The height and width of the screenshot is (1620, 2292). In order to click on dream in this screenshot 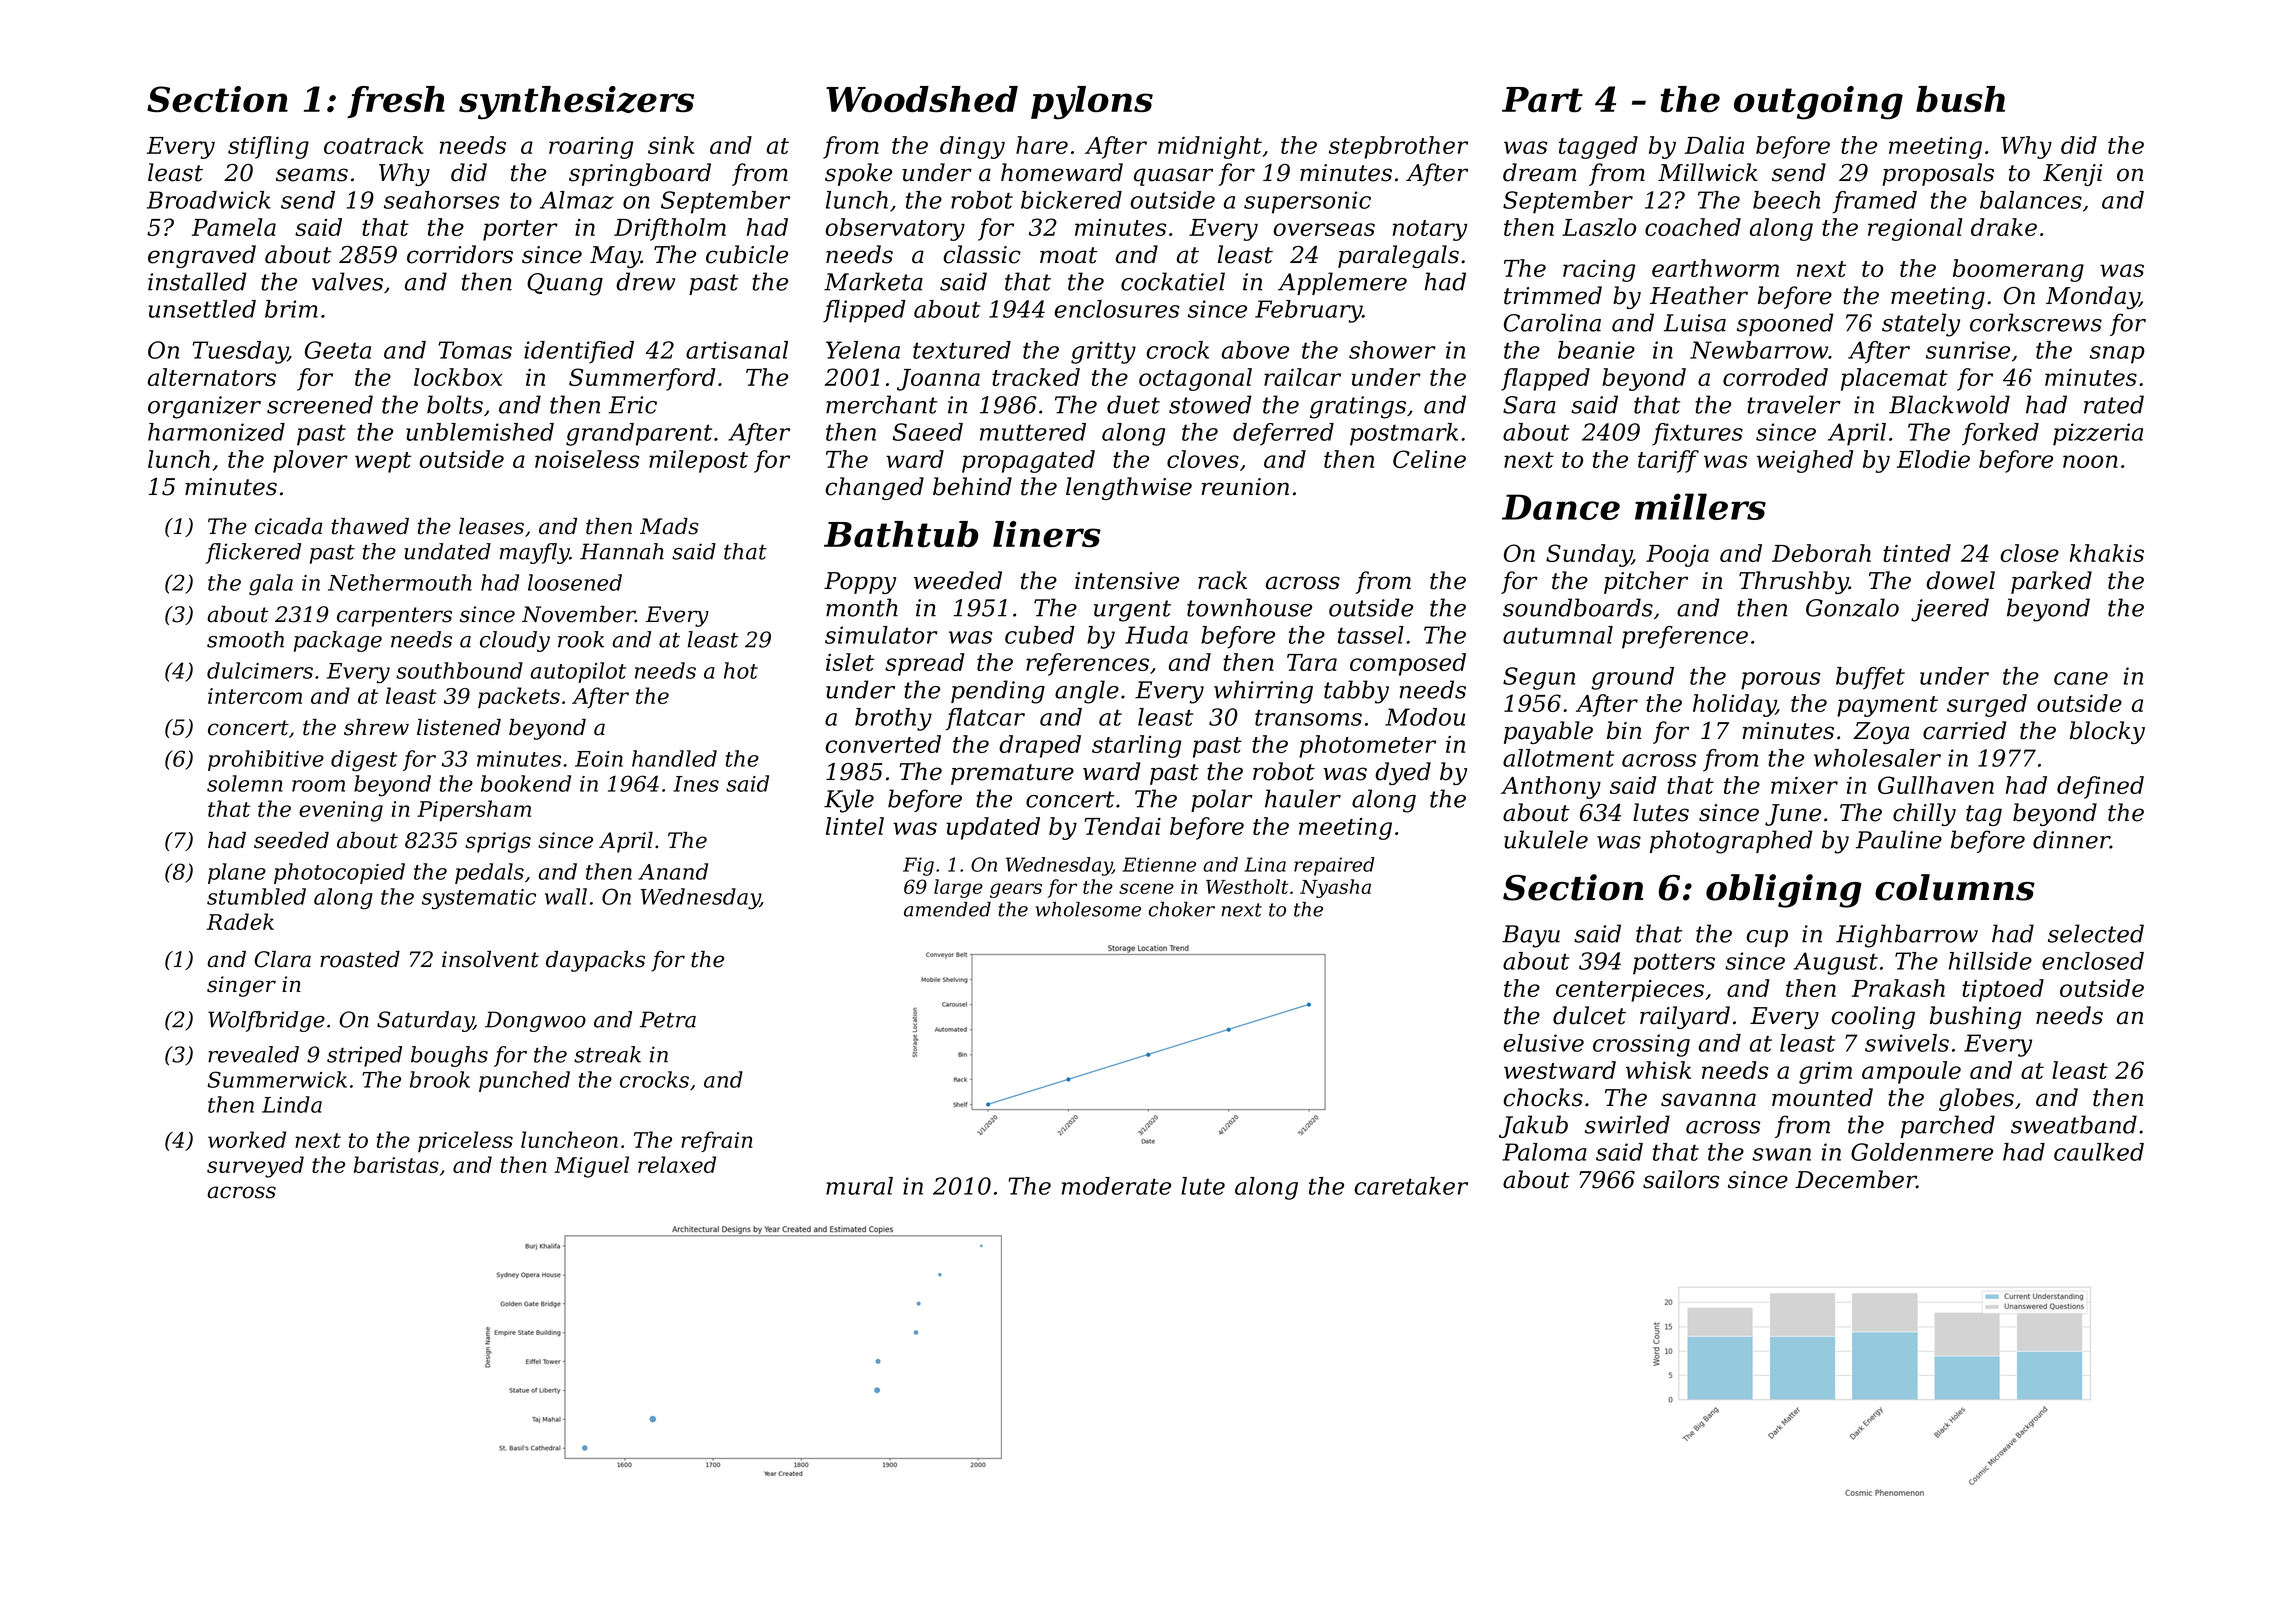, I will do `click(1539, 172)`.
